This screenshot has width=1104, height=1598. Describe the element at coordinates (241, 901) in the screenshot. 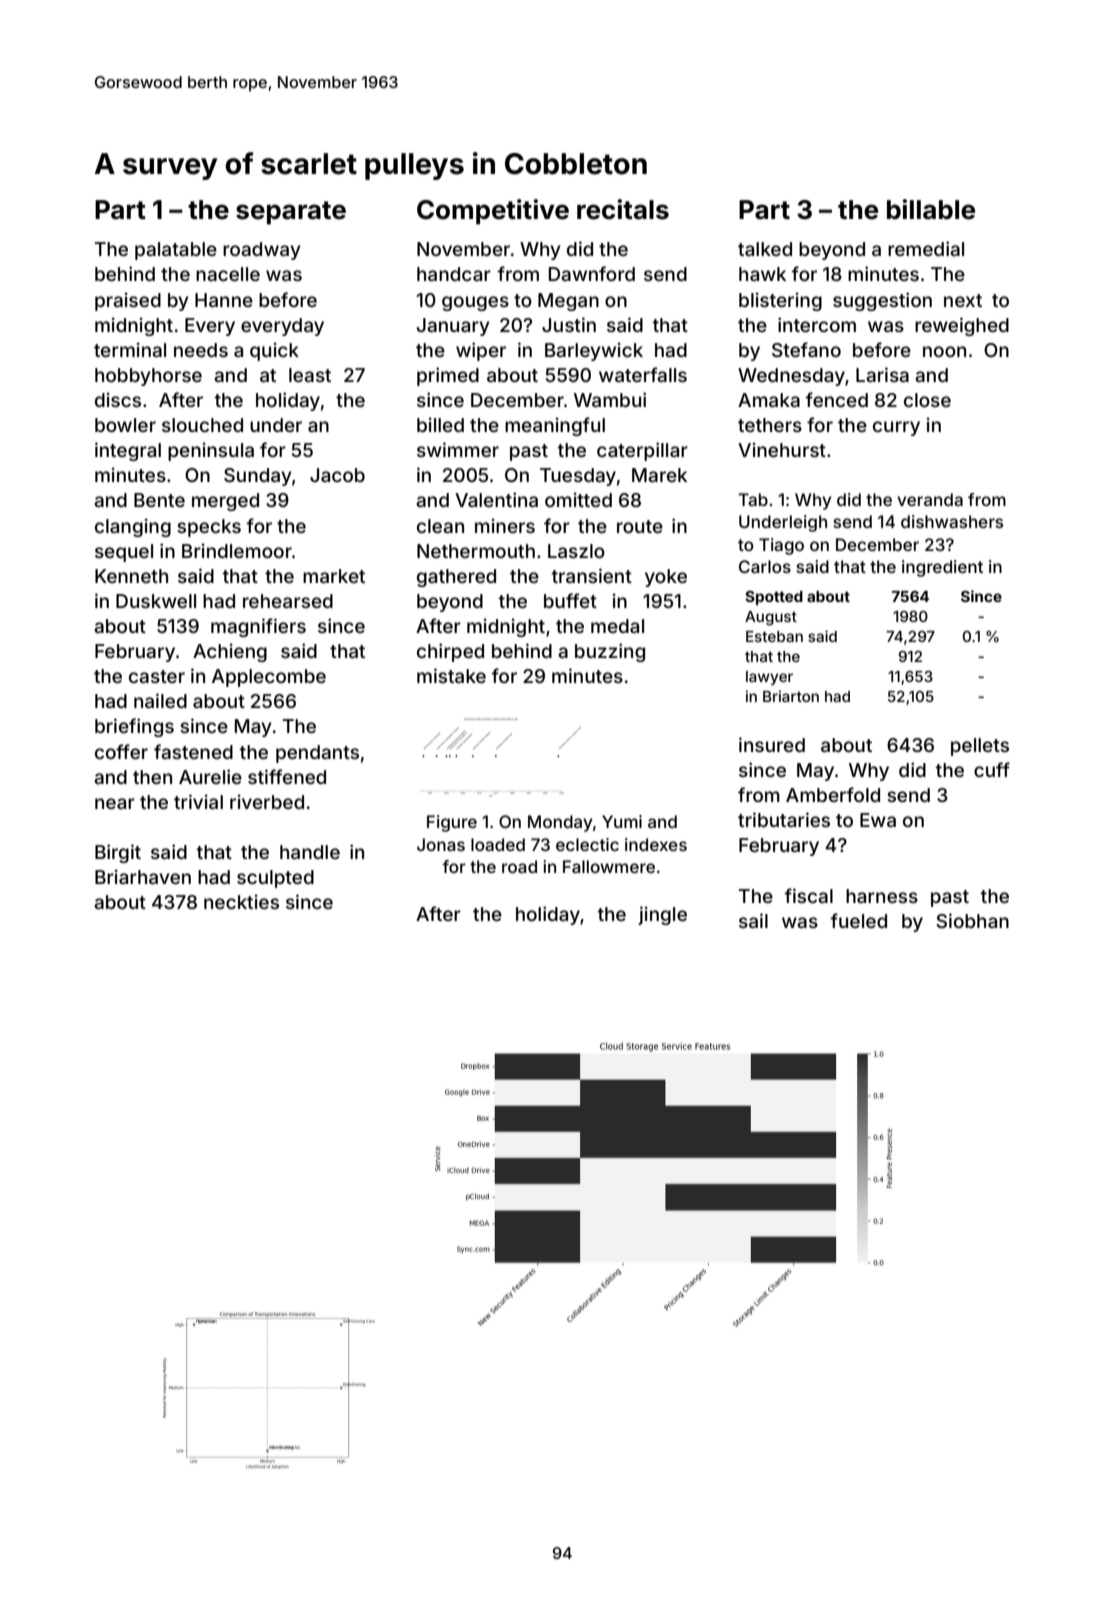

I see `neckties` at that location.
